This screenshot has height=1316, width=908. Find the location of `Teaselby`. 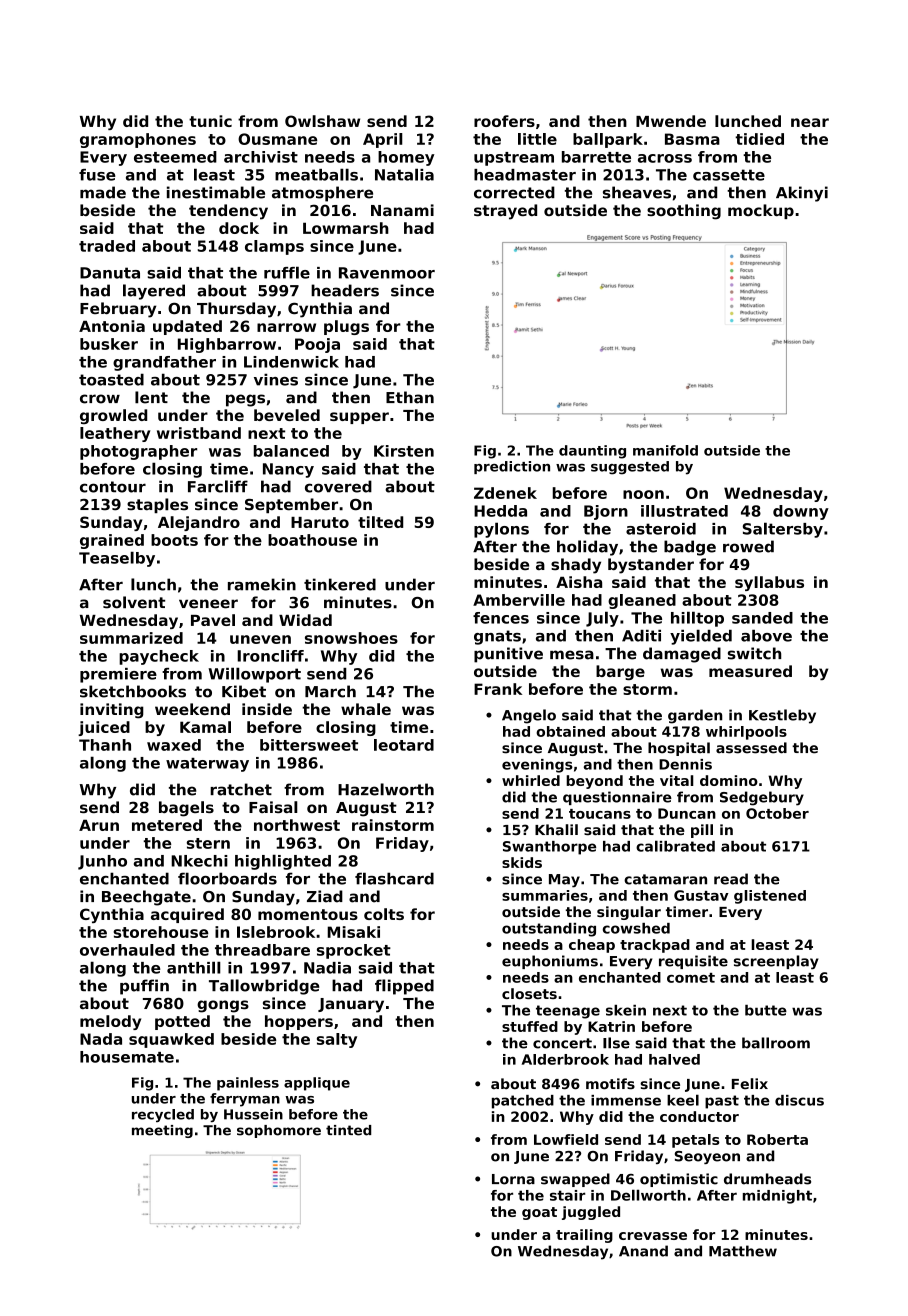

Teaselby is located at coordinates (117, 559).
